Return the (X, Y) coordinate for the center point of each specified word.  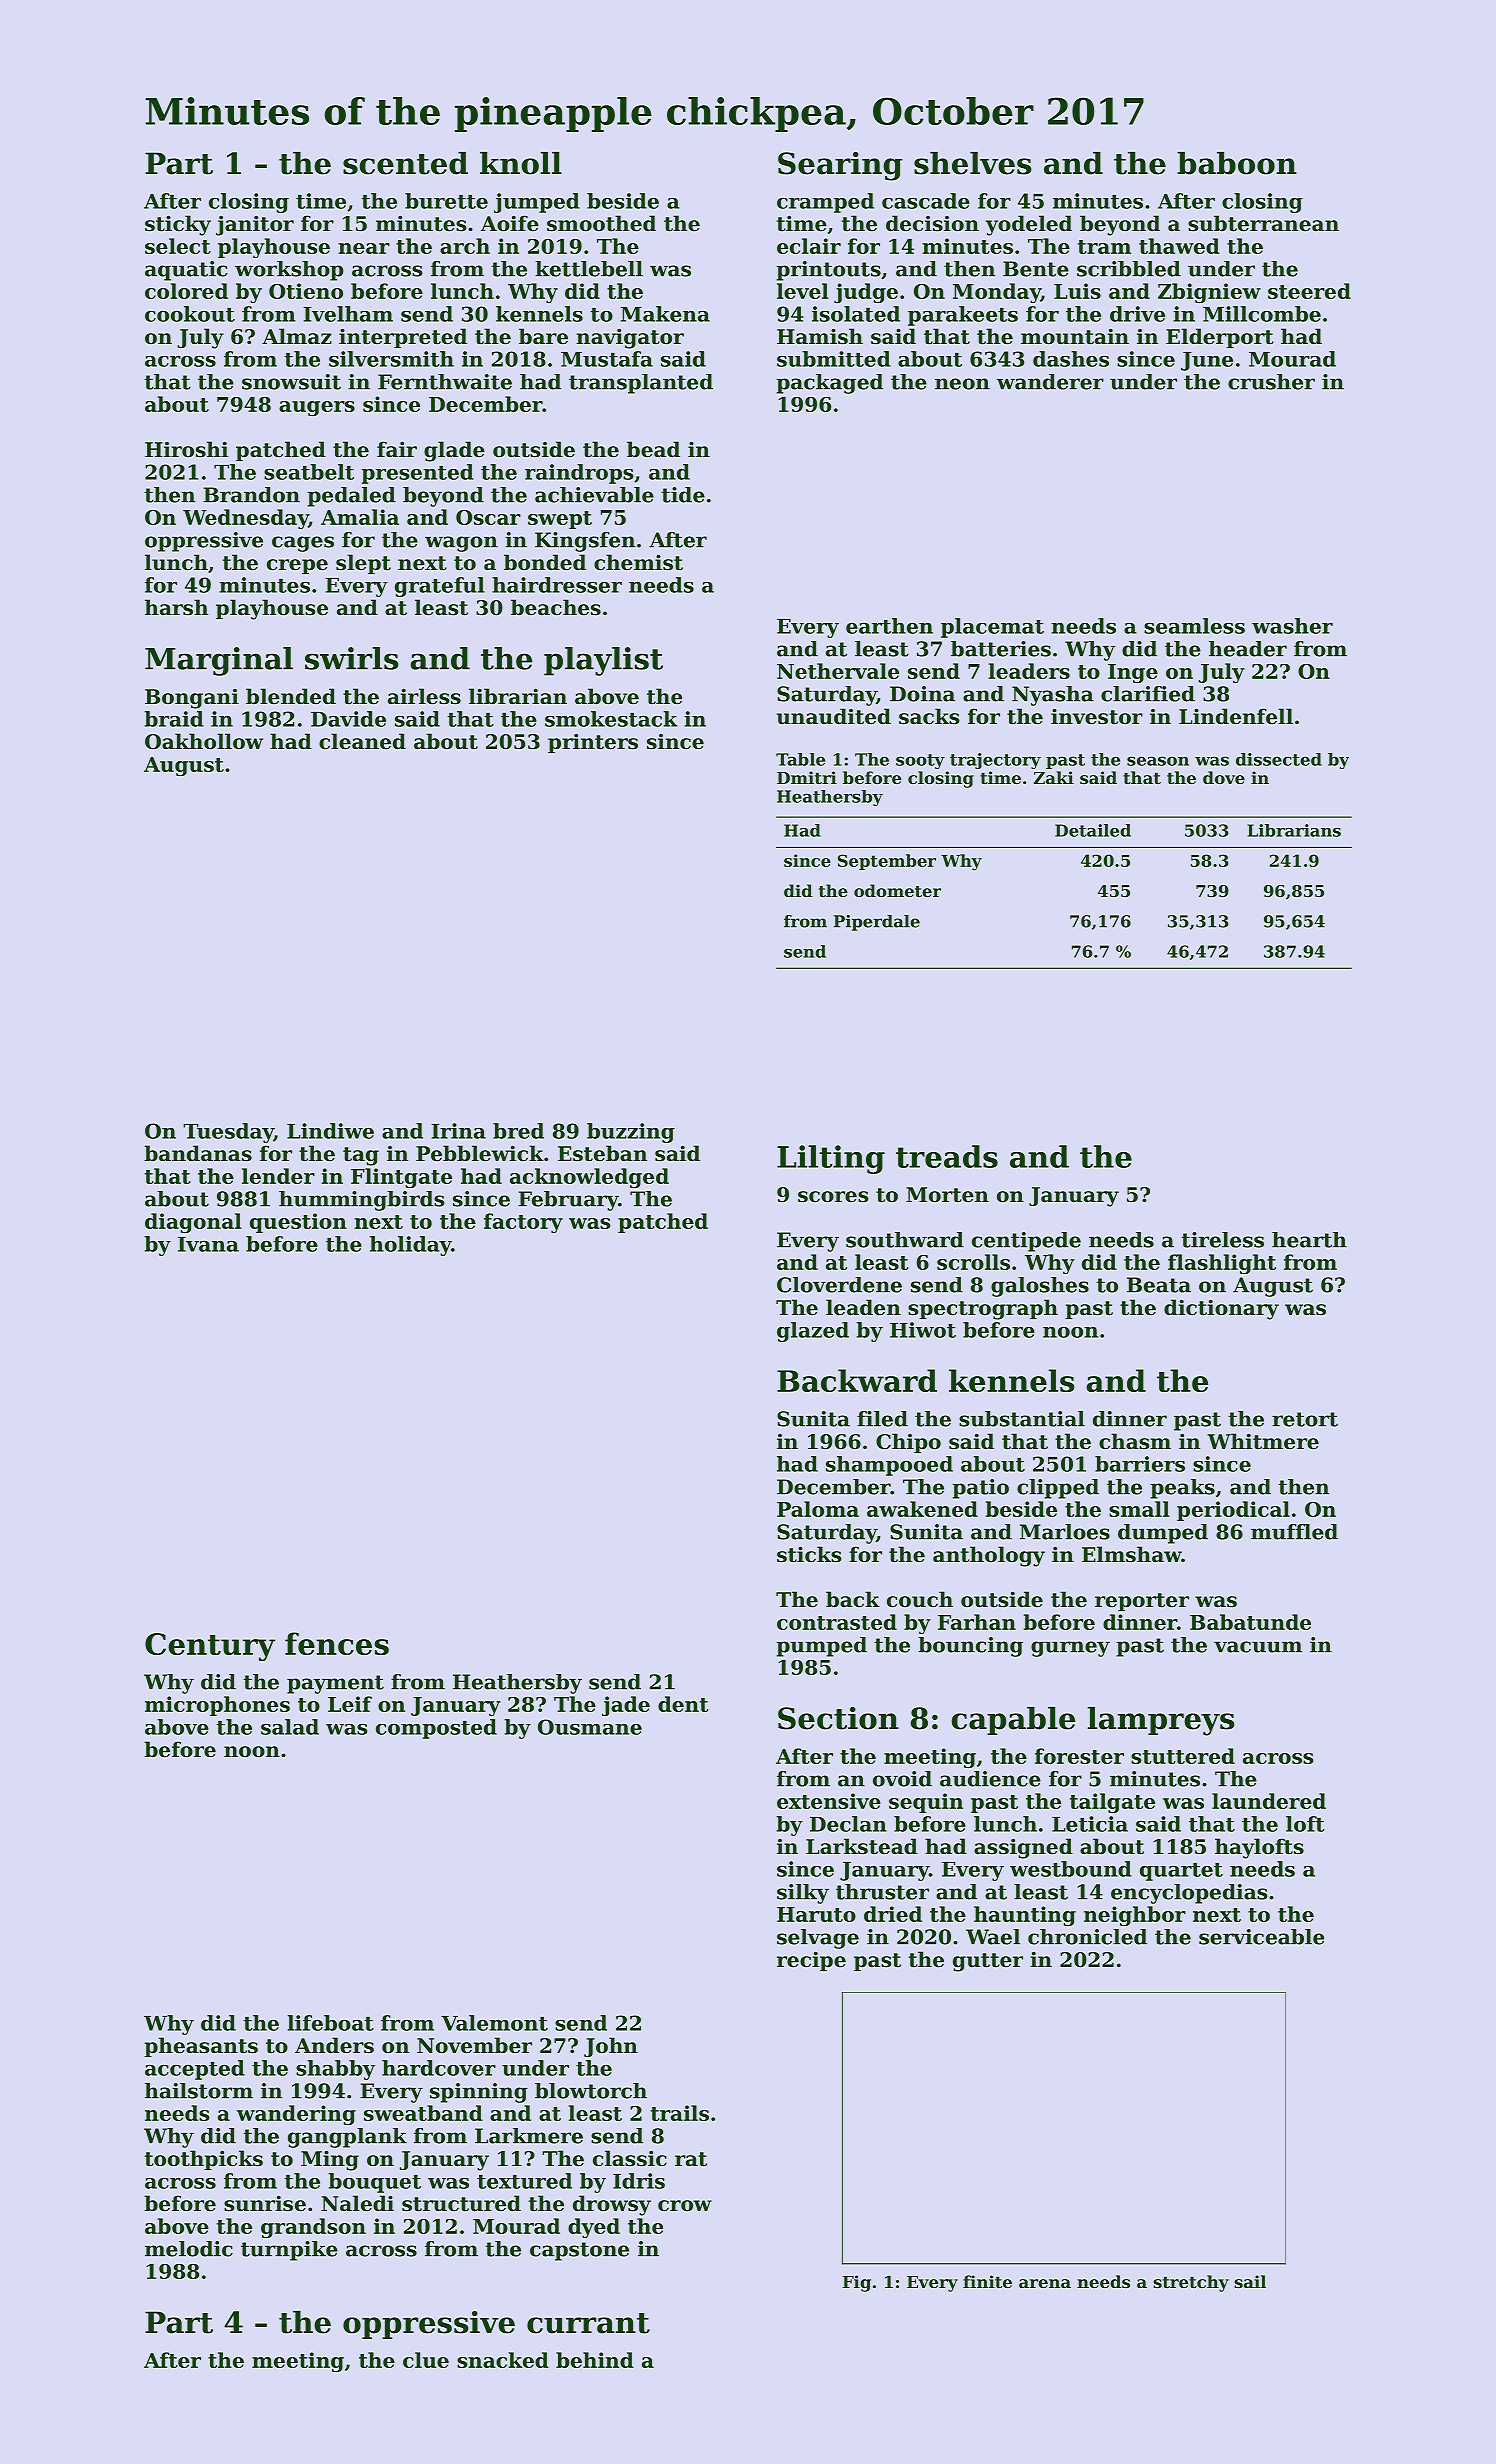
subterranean (1263, 223)
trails (680, 2113)
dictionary (1221, 1309)
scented (405, 163)
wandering (296, 2115)
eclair (809, 246)
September (887, 862)
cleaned (362, 741)
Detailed (1093, 830)
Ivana (208, 1244)
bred (518, 1131)
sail (1250, 2281)
